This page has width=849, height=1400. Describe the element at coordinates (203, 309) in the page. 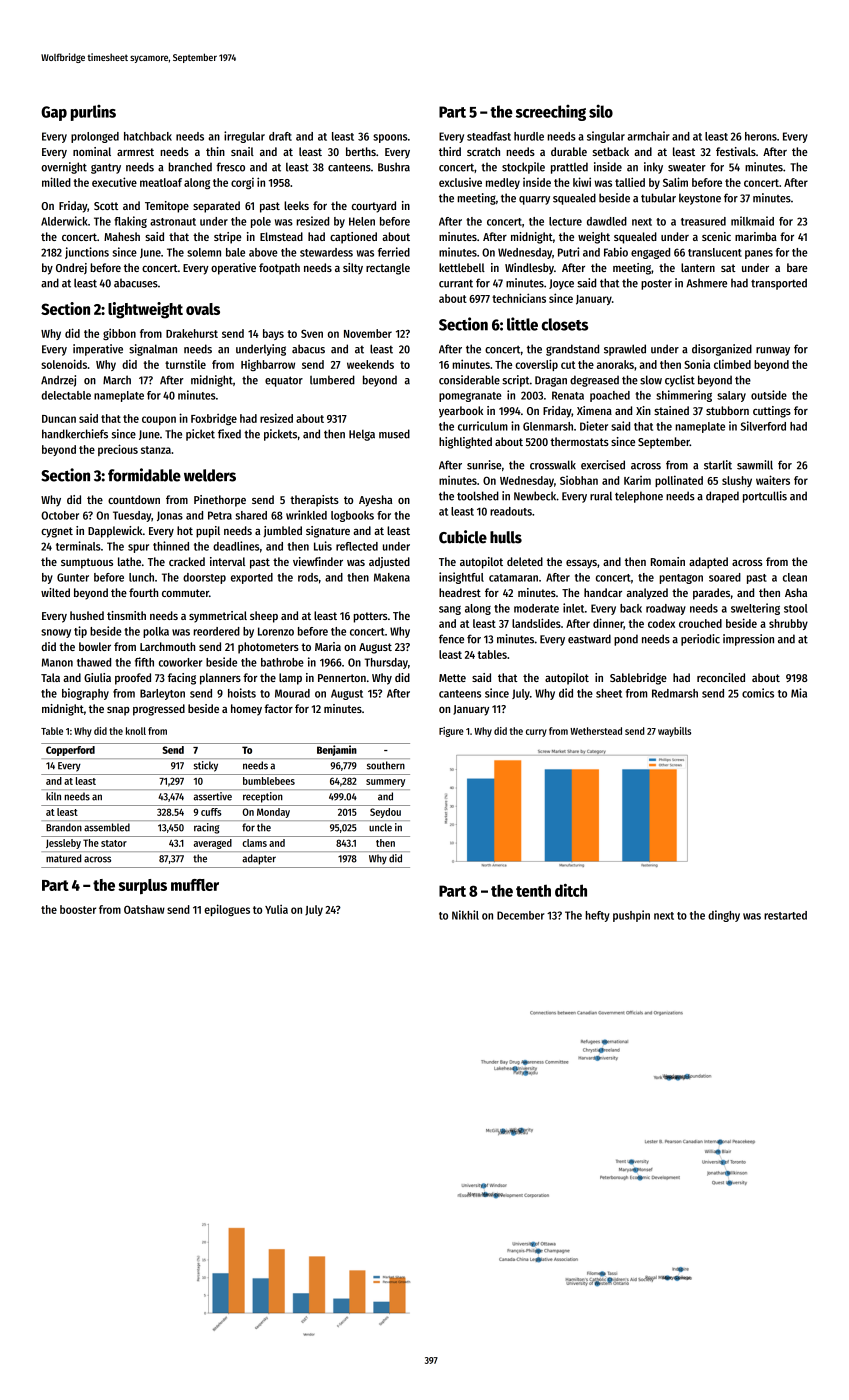

I see `ovals` at that location.
